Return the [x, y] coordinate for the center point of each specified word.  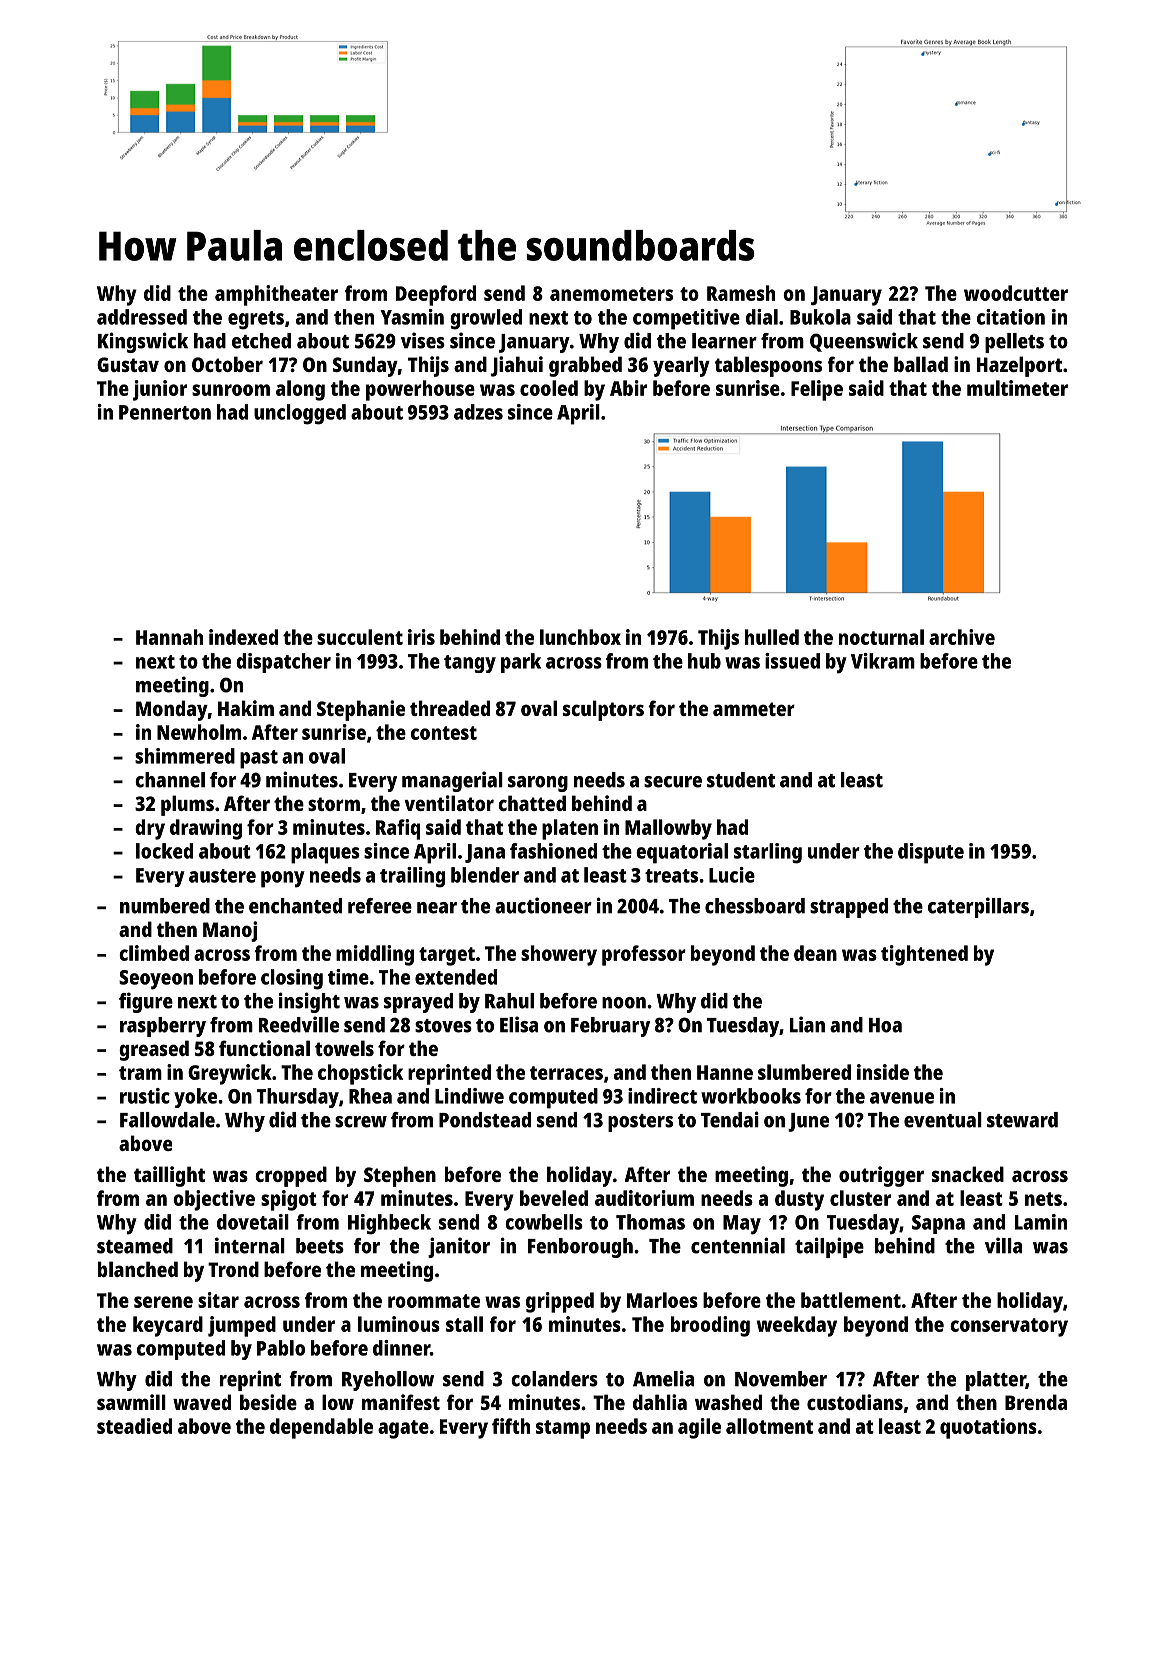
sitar [218, 1300]
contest [444, 733]
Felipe [817, 390]
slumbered [804, 1072]
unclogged [300, 414]
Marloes [662, 1300]
